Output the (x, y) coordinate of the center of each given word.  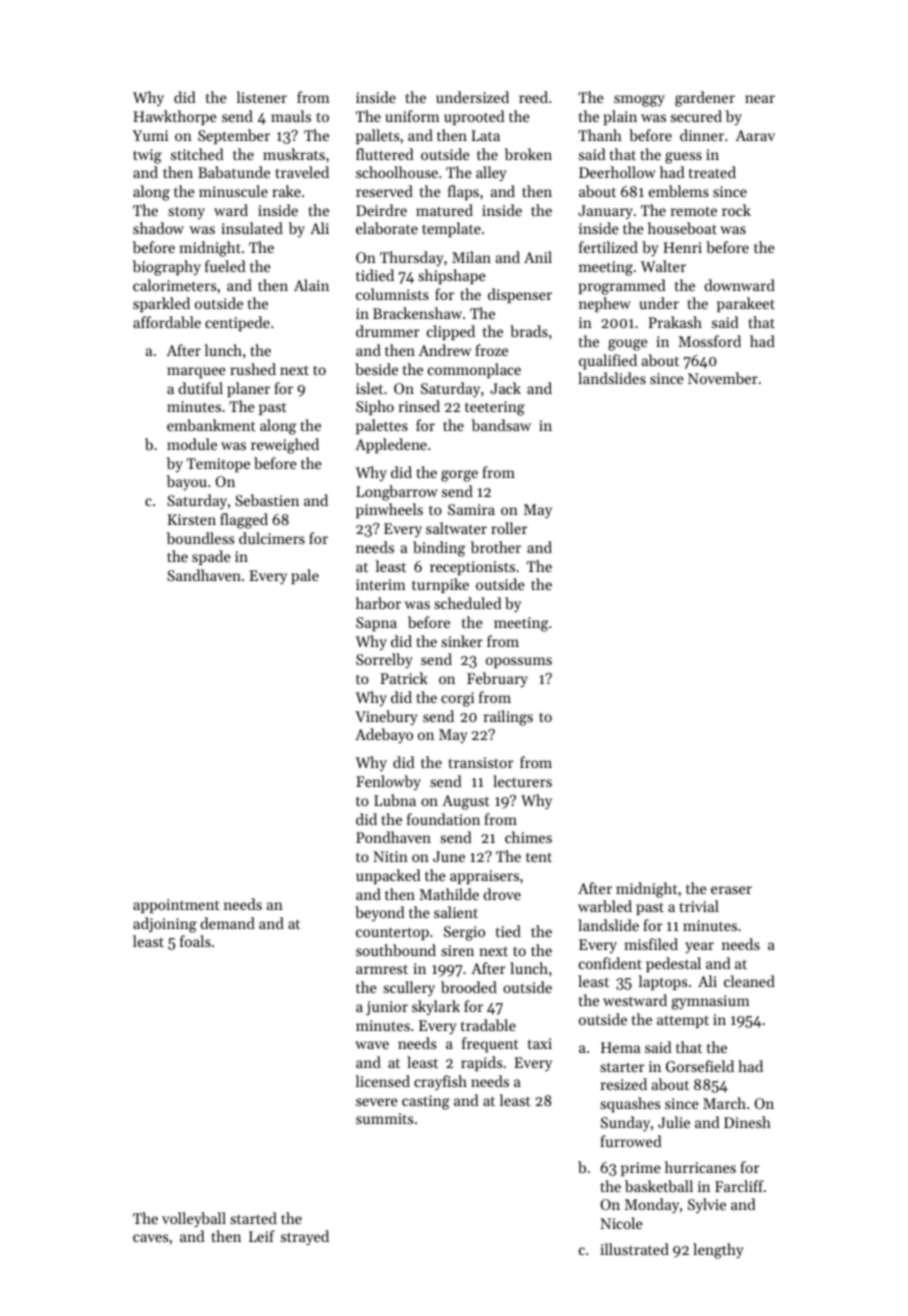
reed (533, 97)
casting (426, 1102)
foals (195, 941)
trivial (699, 906)
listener (262, 97)
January (605, 212)
